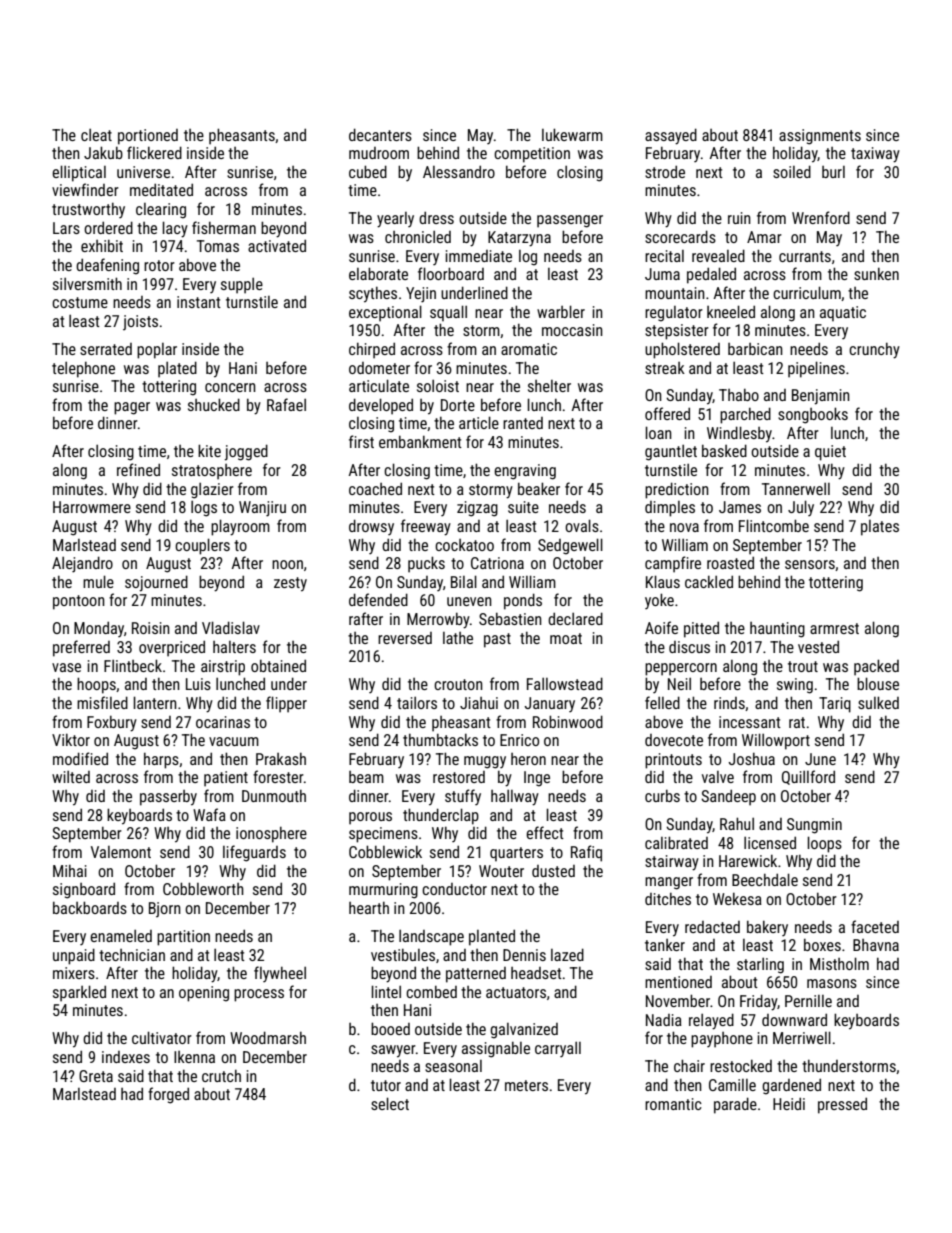 The image size is (952, 1233). I want to click on tanker, so click(665, 945).
